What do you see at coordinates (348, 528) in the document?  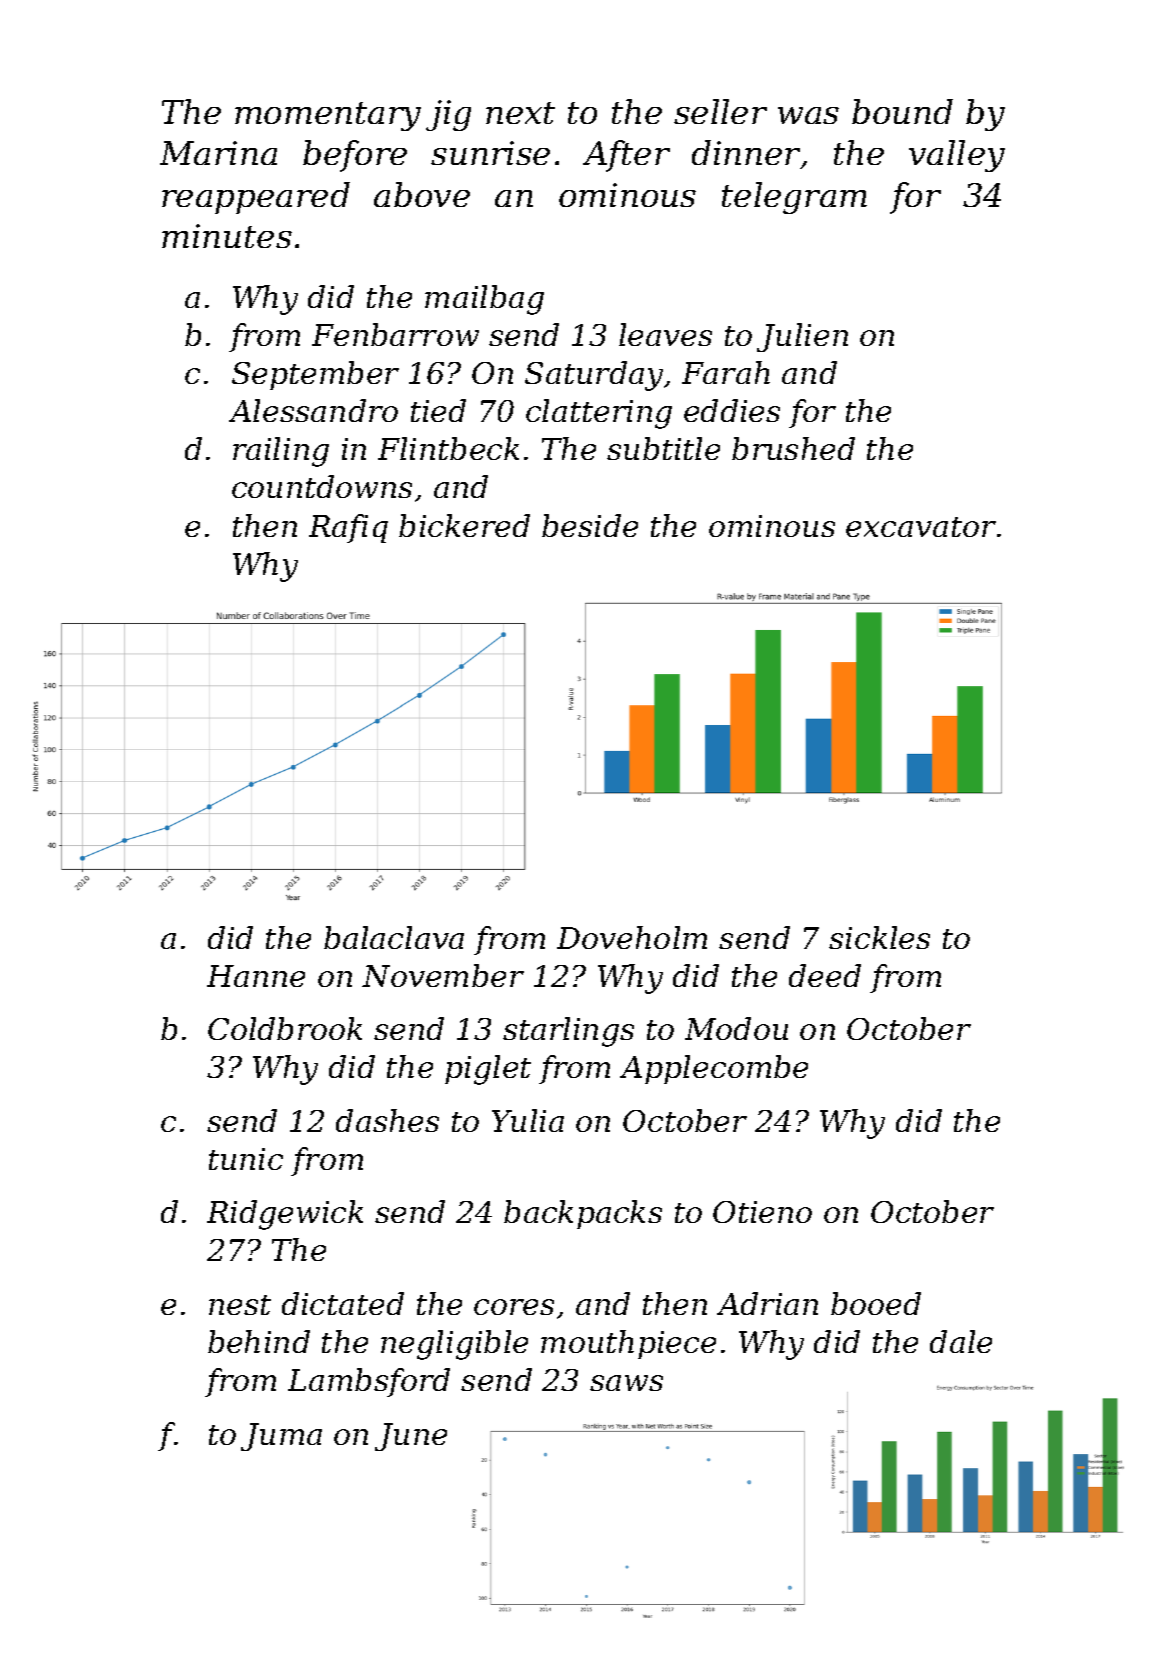 I see `Rafiq` at bounding box center [348, 528].
